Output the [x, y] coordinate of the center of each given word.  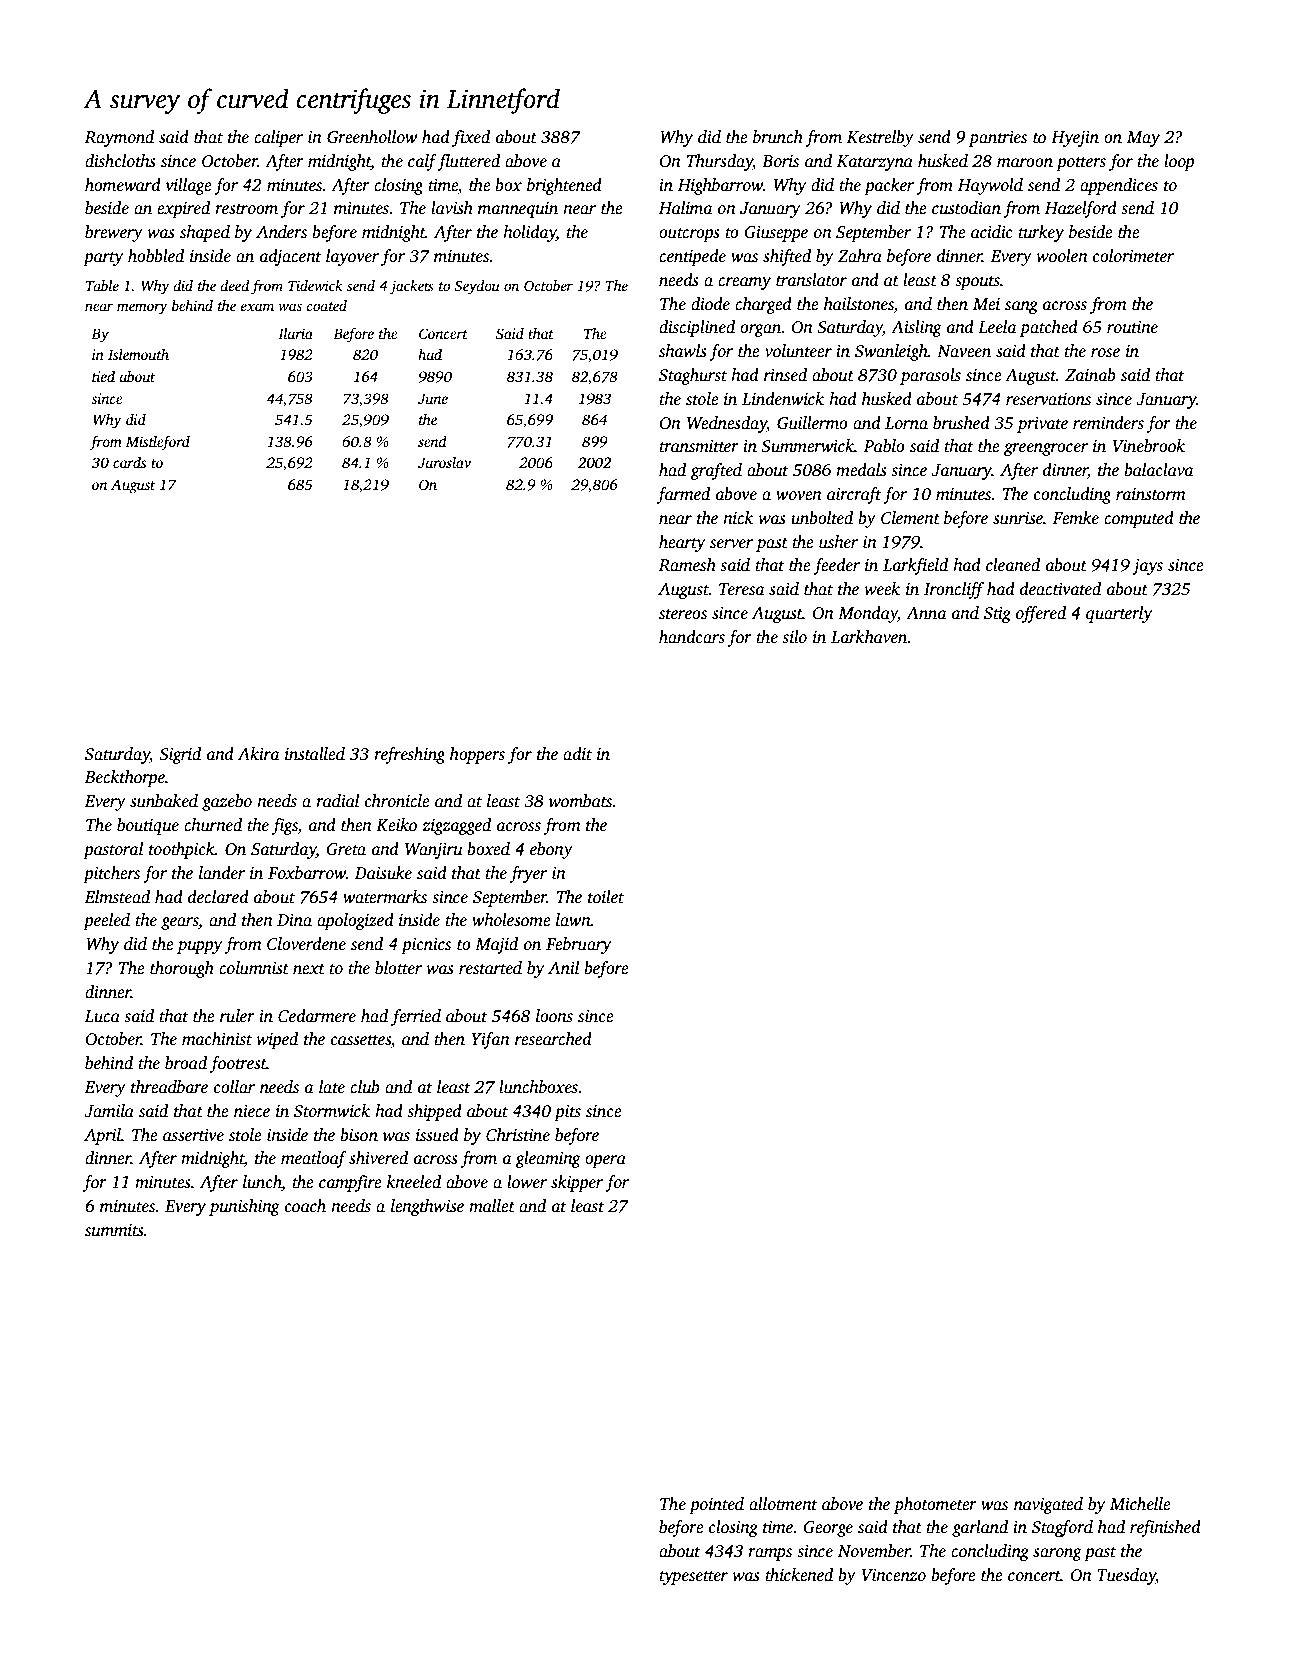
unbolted [822, 518]
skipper [577, 1183]
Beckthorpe [125, 778]
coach [305, 1206]
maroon [1025, 163]
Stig [997, 615]
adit [577, 754]
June [433, 399]
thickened [799, 1575]
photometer [935, 1505]
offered [1041, 614]
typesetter [693, 1578]
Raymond [119, 138]
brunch [778, 137]
